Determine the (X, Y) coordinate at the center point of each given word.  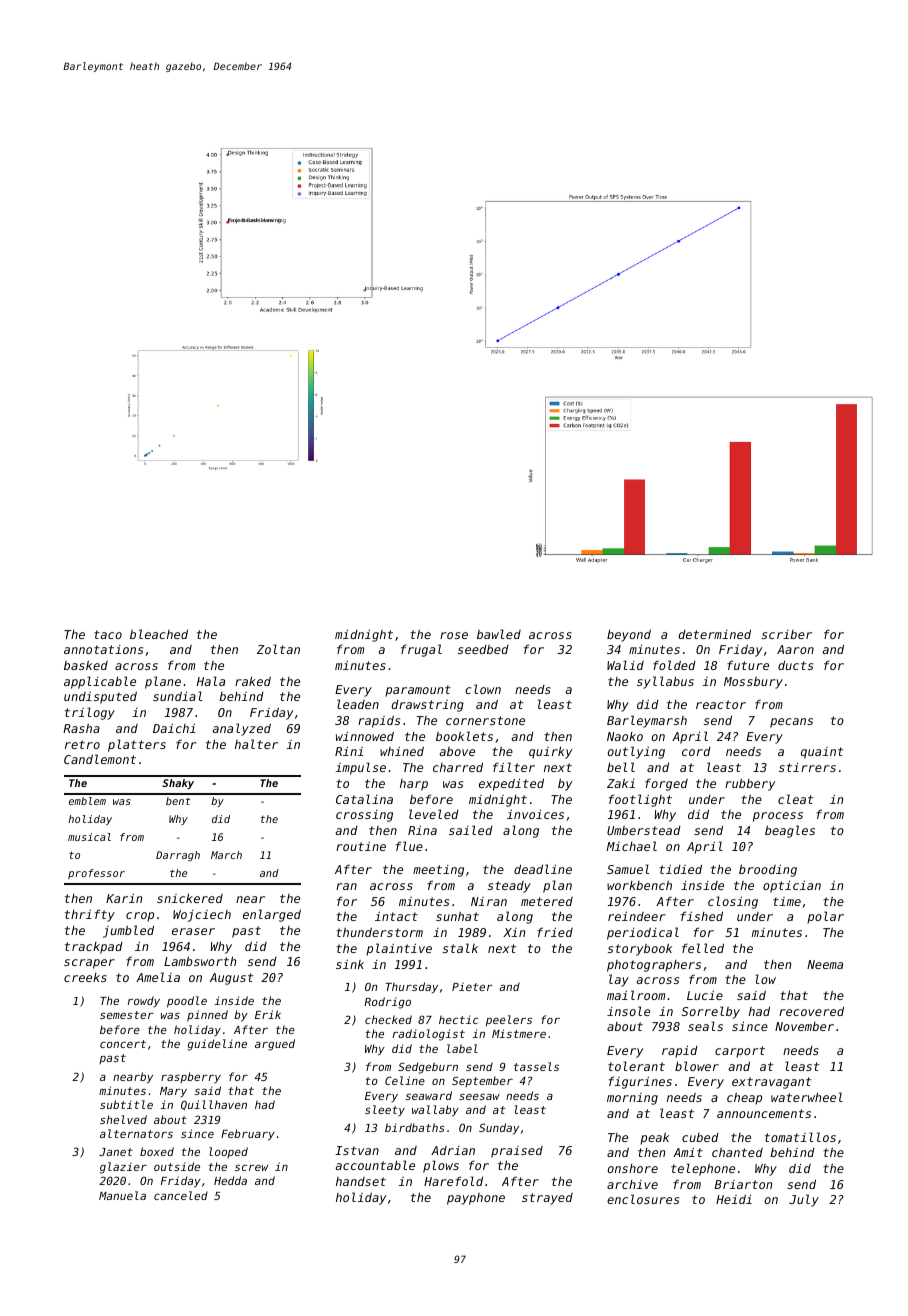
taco (108, 634)
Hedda (230, 1180)
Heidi (734, 1199)
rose (454, 635)
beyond (629, 636)
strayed (547, 1199)
